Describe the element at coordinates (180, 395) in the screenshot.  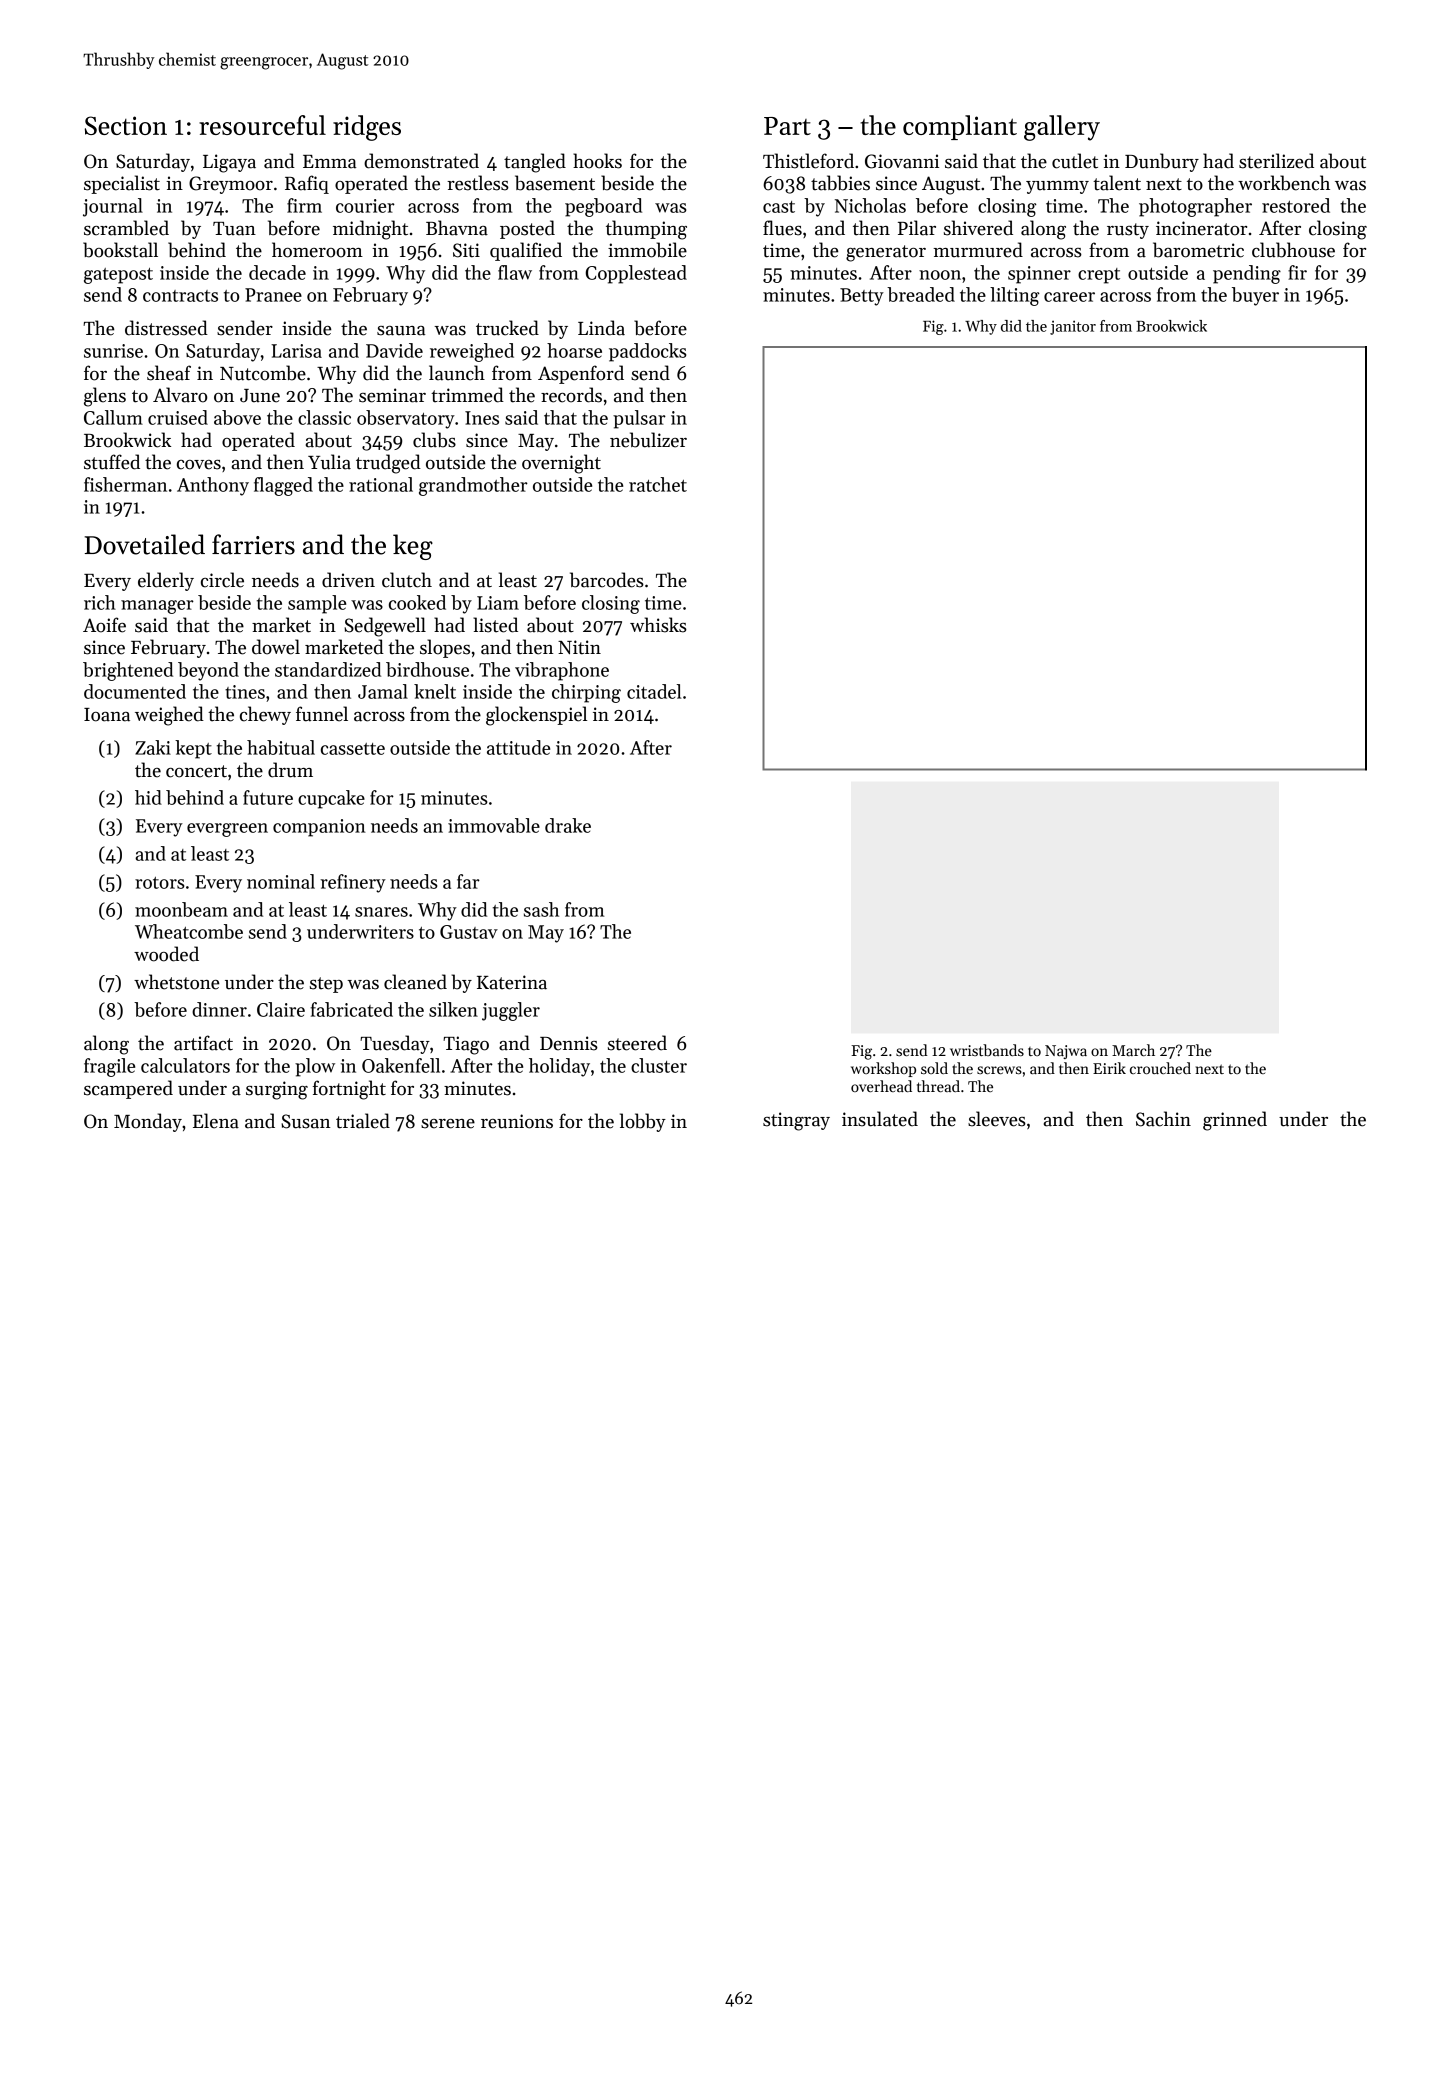
I see `Alvaro` at that location.
